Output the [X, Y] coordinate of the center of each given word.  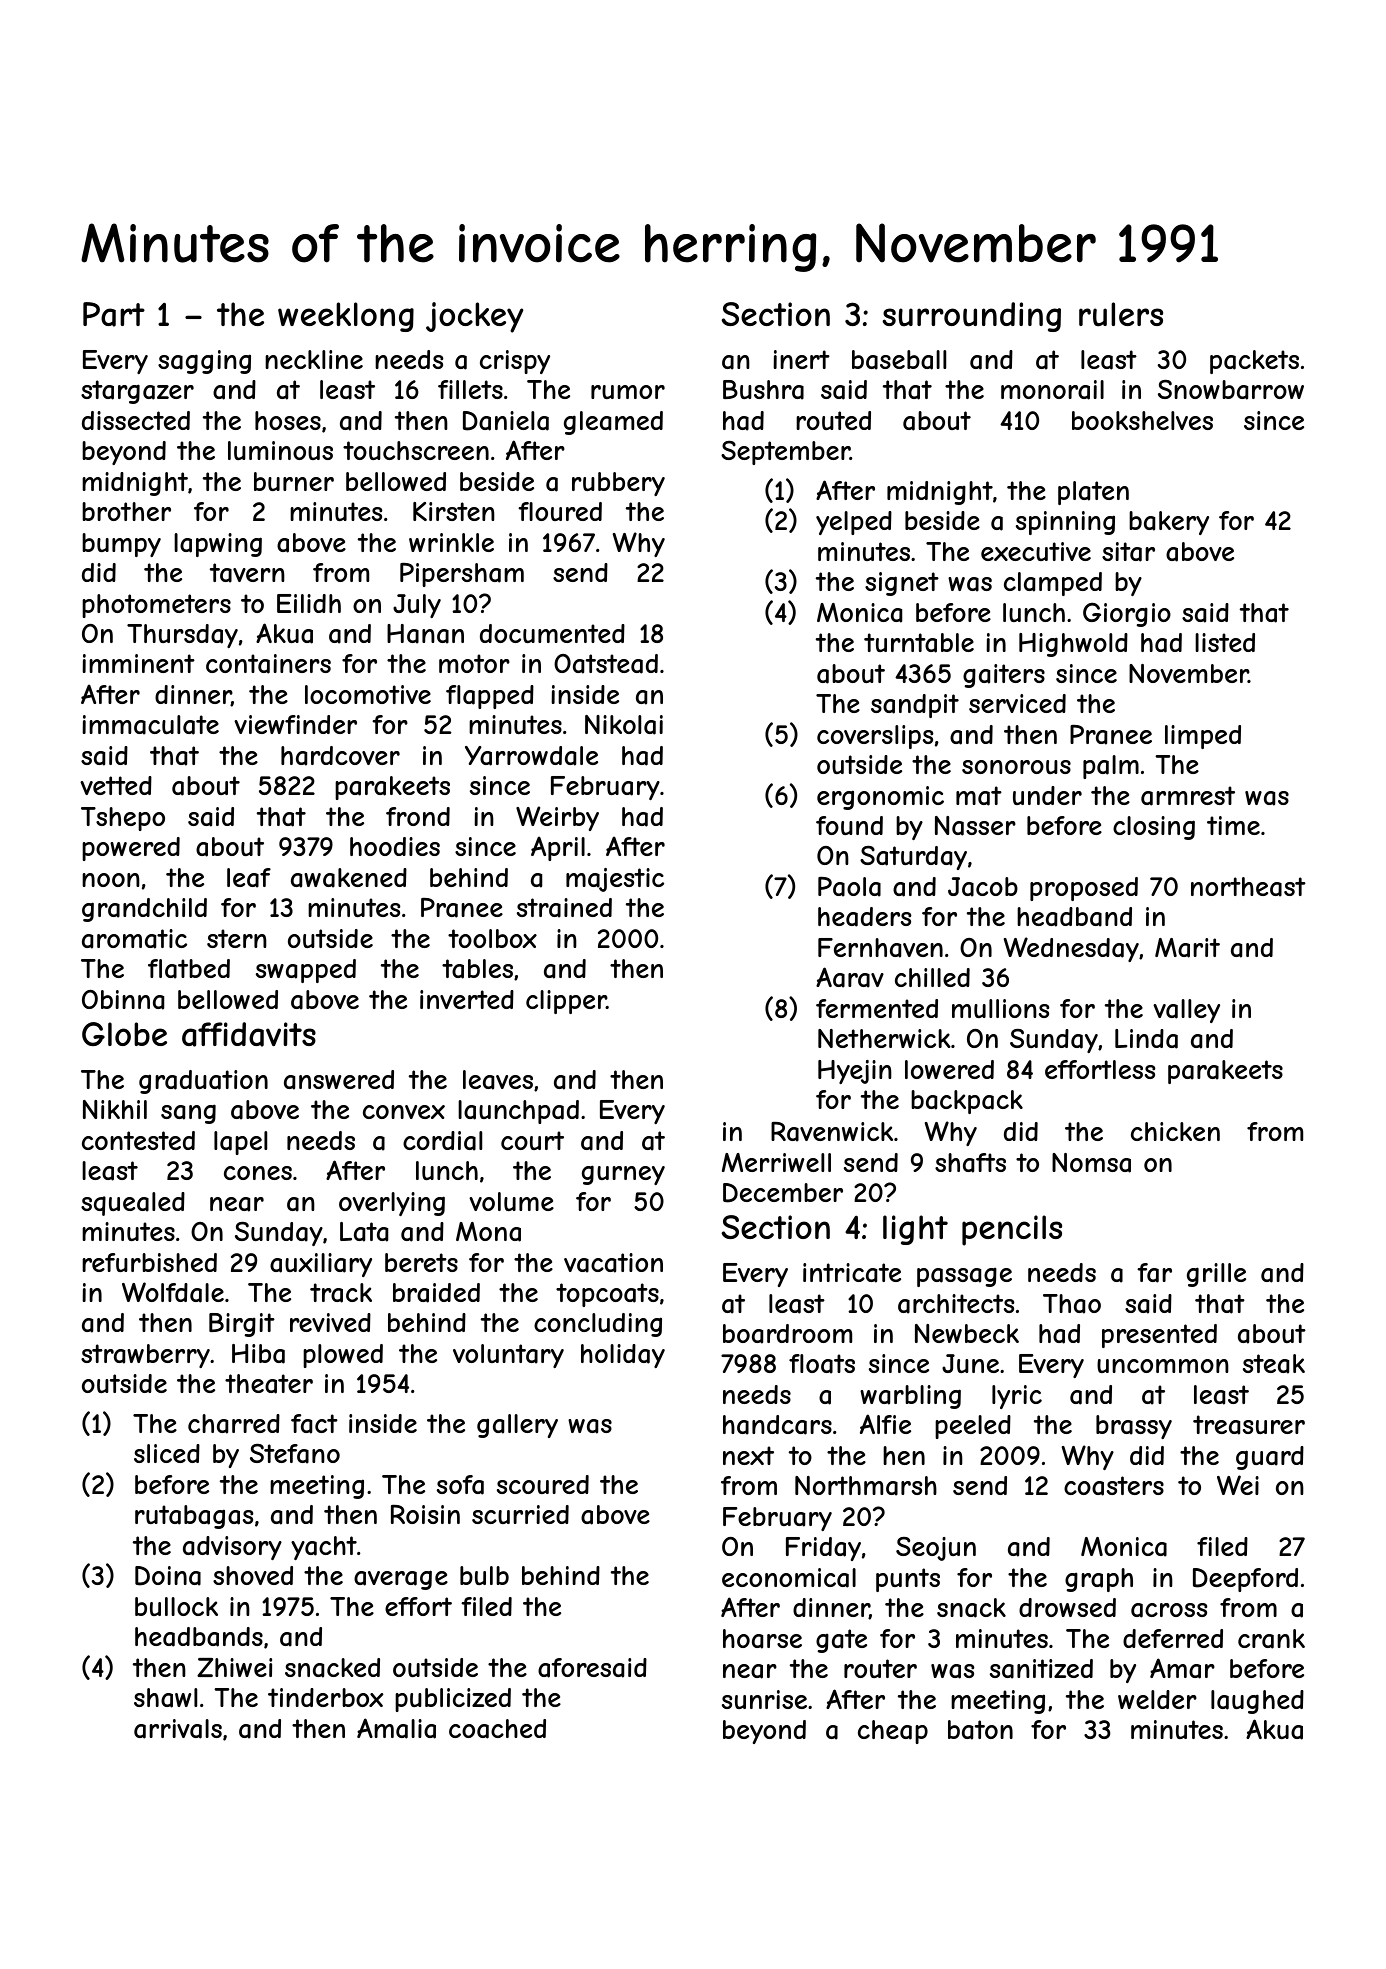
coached [497, 1729]
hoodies [395, 846]
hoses [288, 420]
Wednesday [1071, 949]
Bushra [763, 390]
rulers [1121, 314]
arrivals [178, 1729]
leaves [498, 1080]
